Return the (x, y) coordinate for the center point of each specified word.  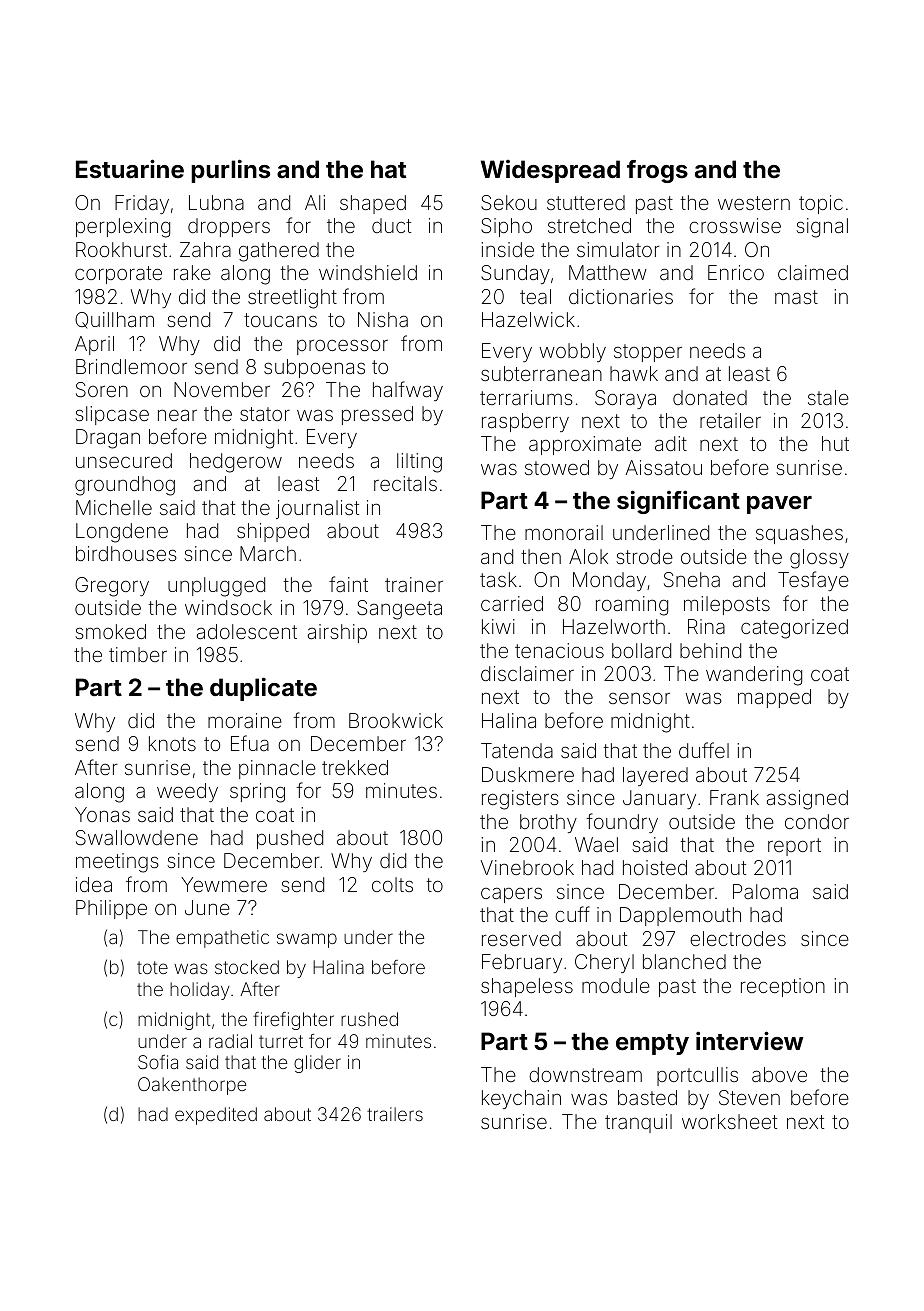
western (754, 203)
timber (138, 654)
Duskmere (528, 774)
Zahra (205, 249)
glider (317, 1064)
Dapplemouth (680, 916)
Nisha (383, 319)
